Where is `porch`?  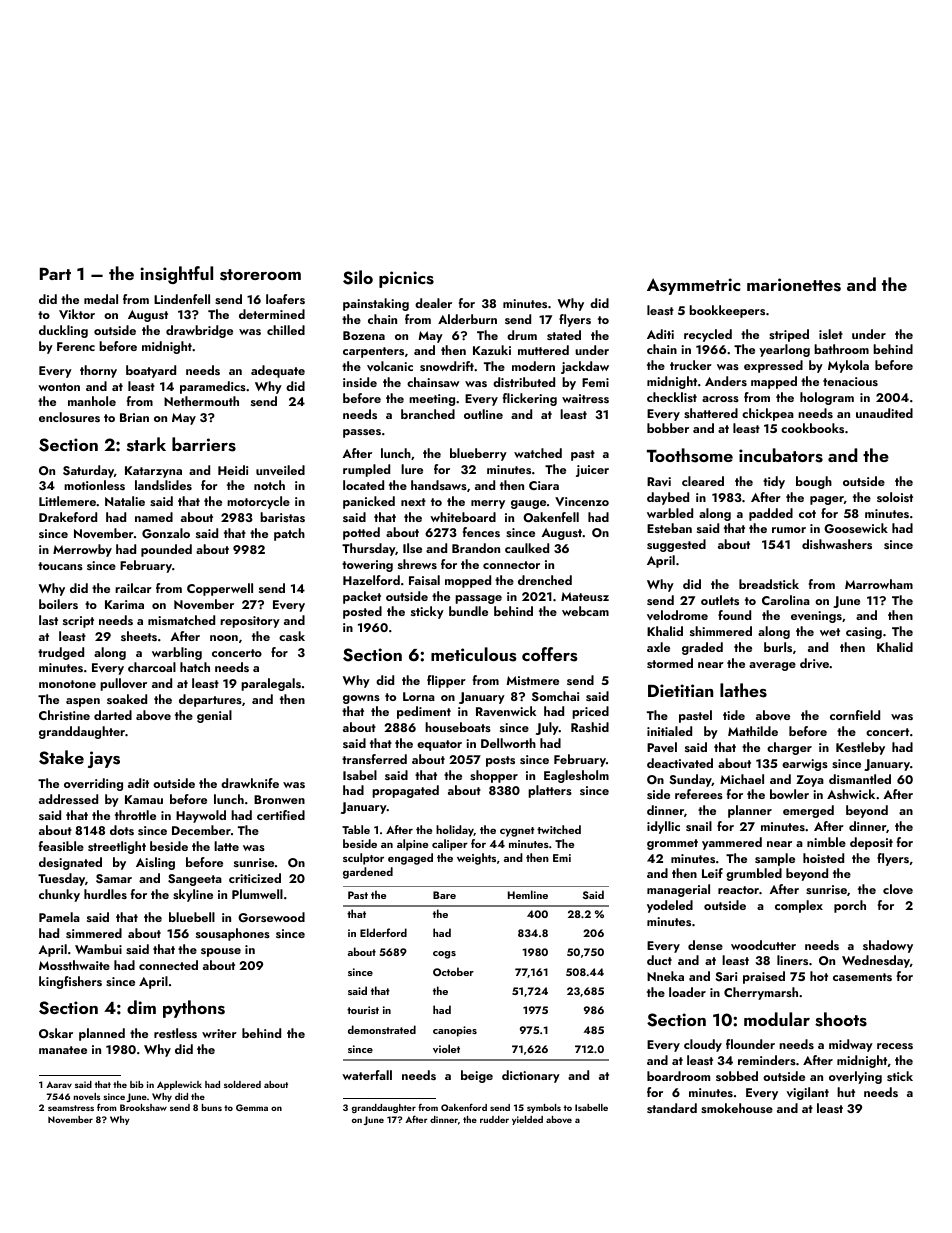 porch is located at coordinates (850, 906).
